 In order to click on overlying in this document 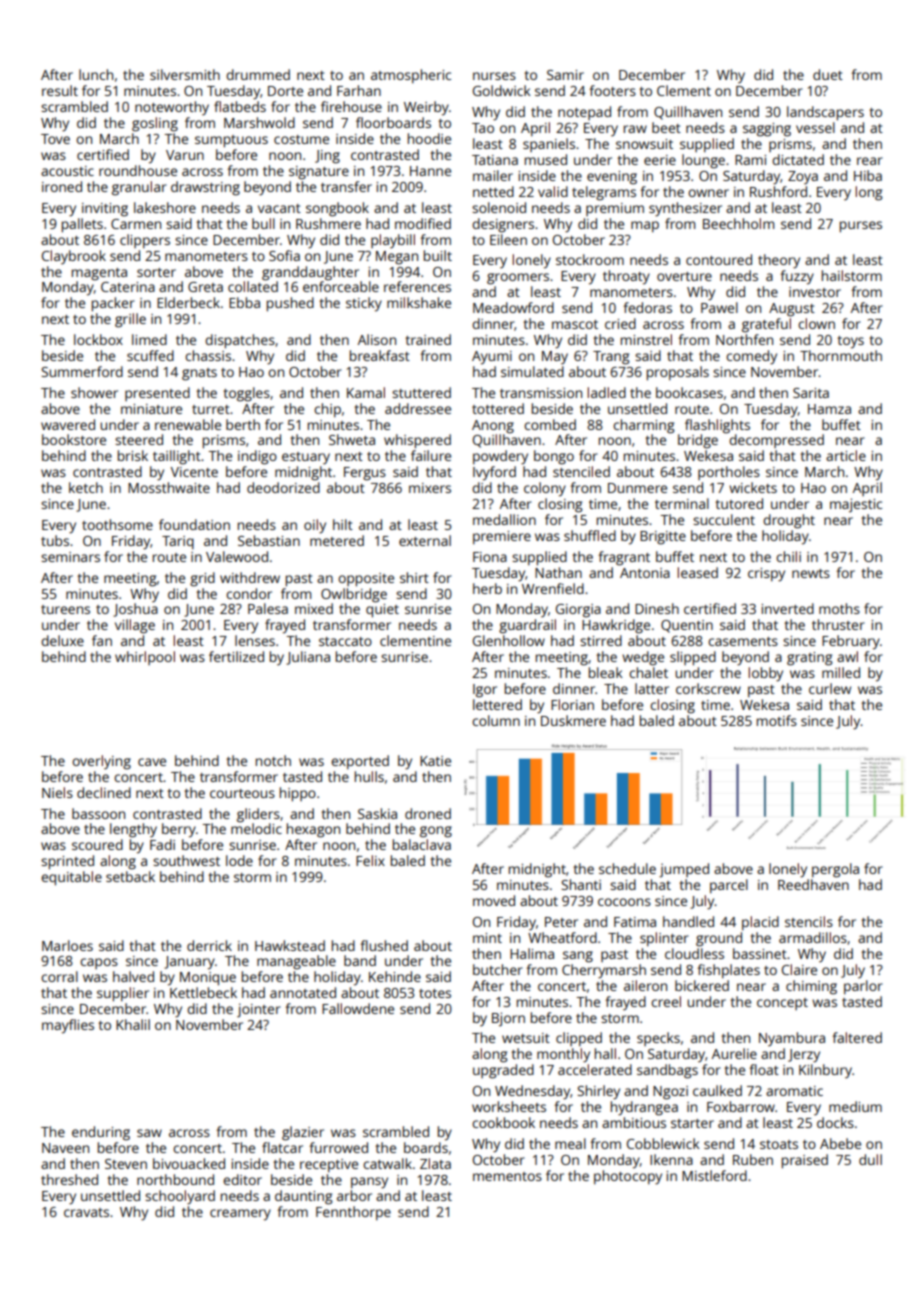, I will do `click(101, 762)`.
